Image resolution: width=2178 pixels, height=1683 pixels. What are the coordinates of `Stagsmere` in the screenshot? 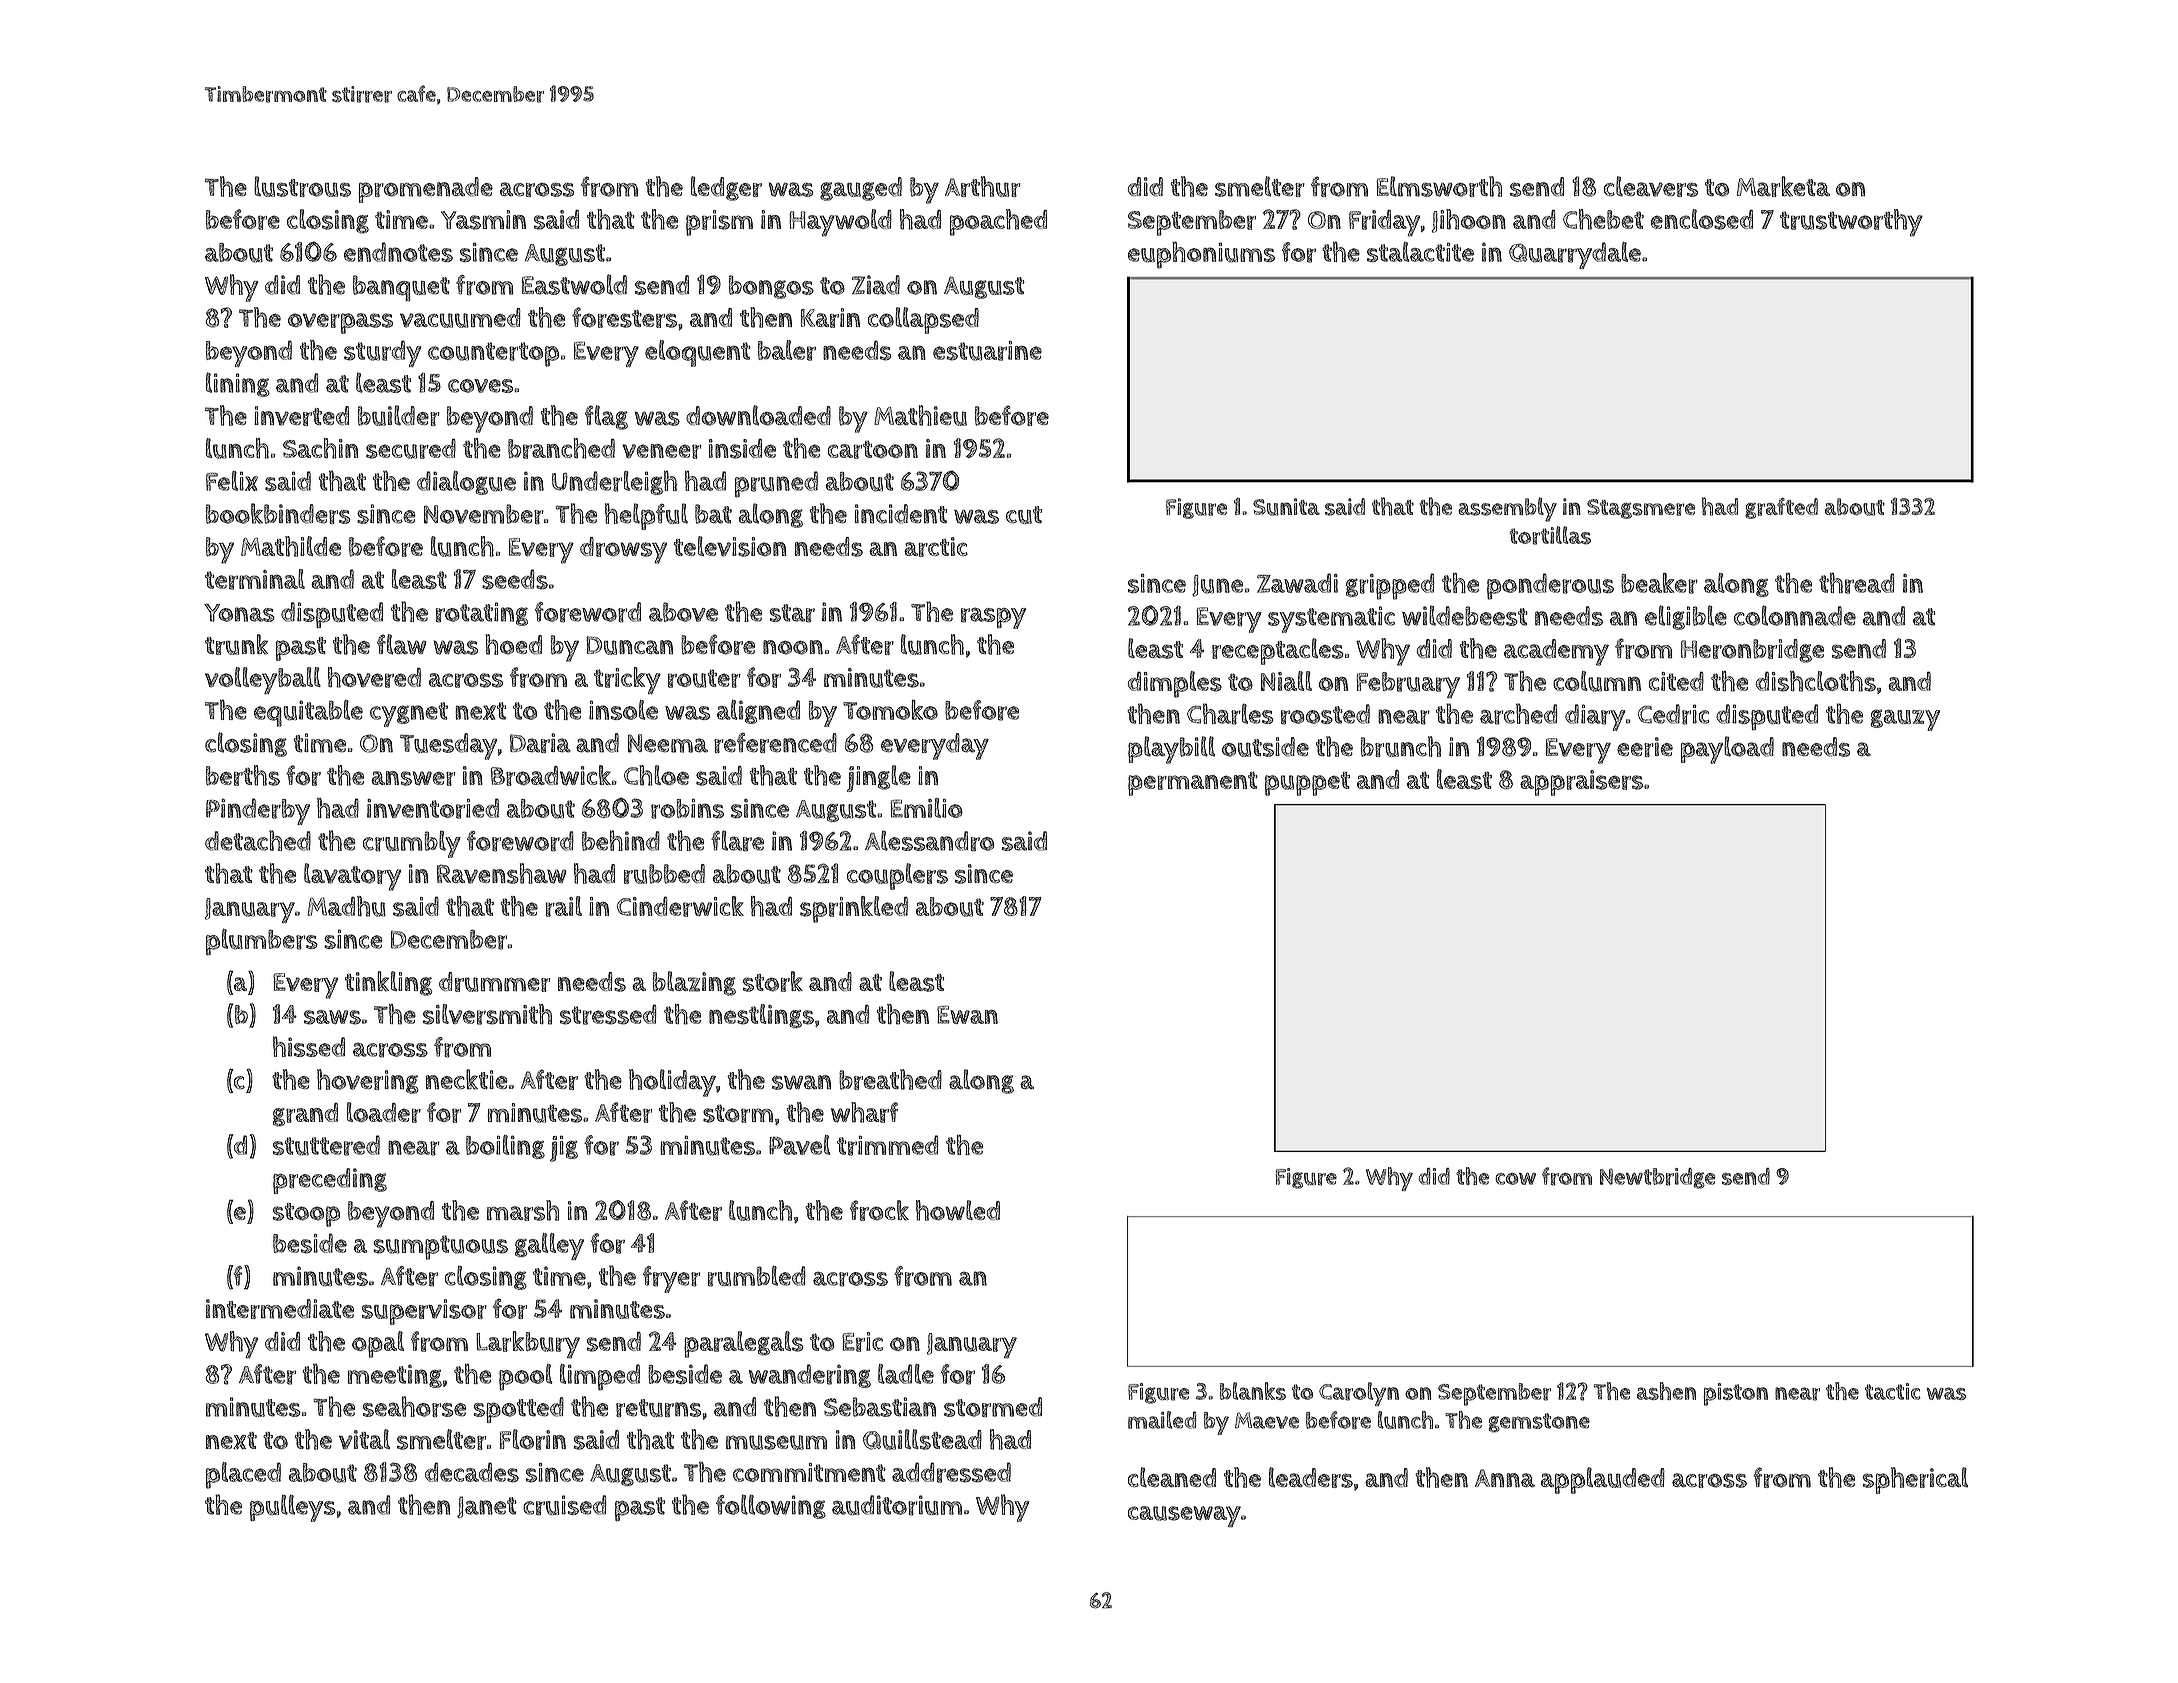 It's located at (1641, 509).
